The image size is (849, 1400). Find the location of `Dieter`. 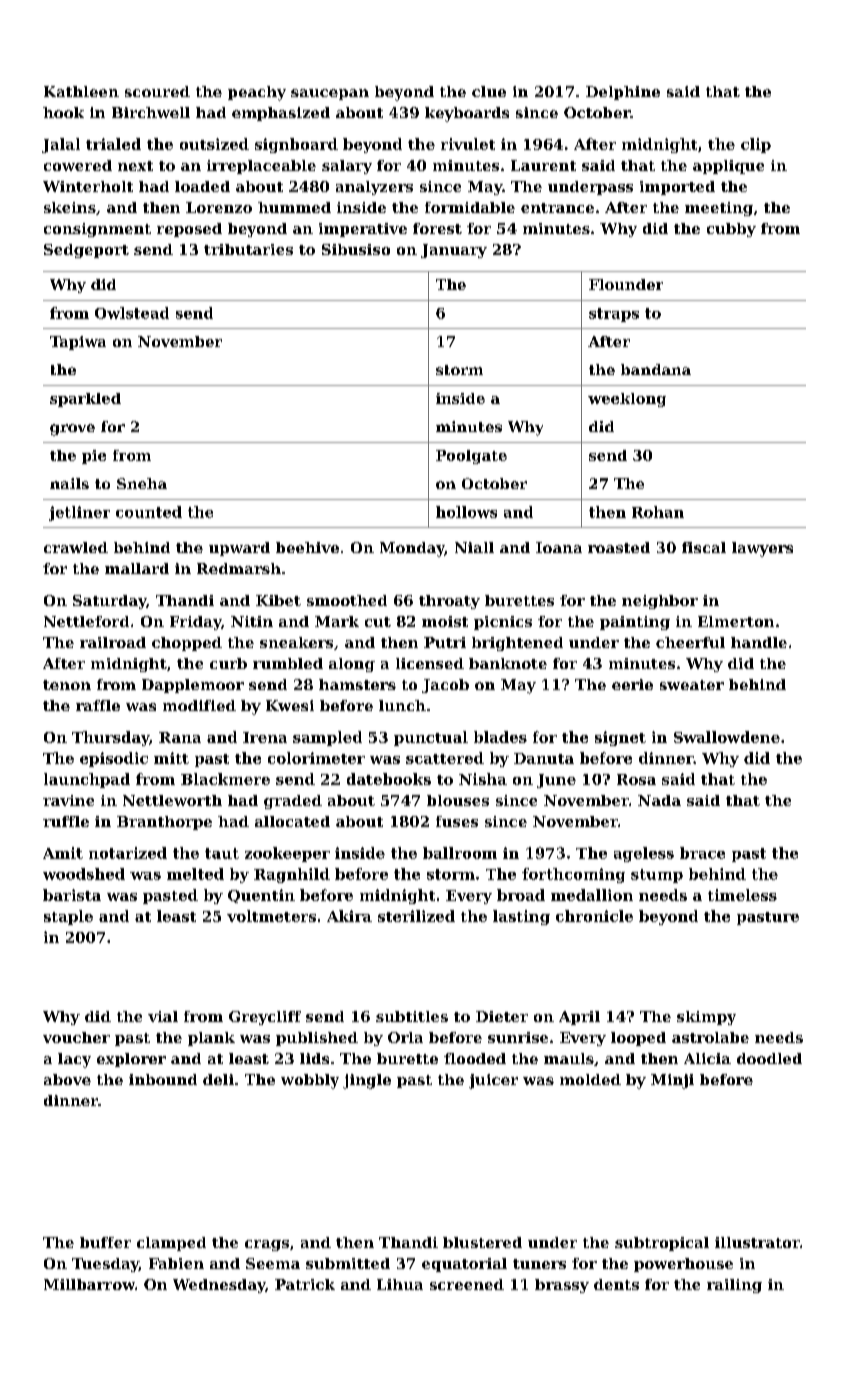

Dieter is located at coordinates (502, 1016).
